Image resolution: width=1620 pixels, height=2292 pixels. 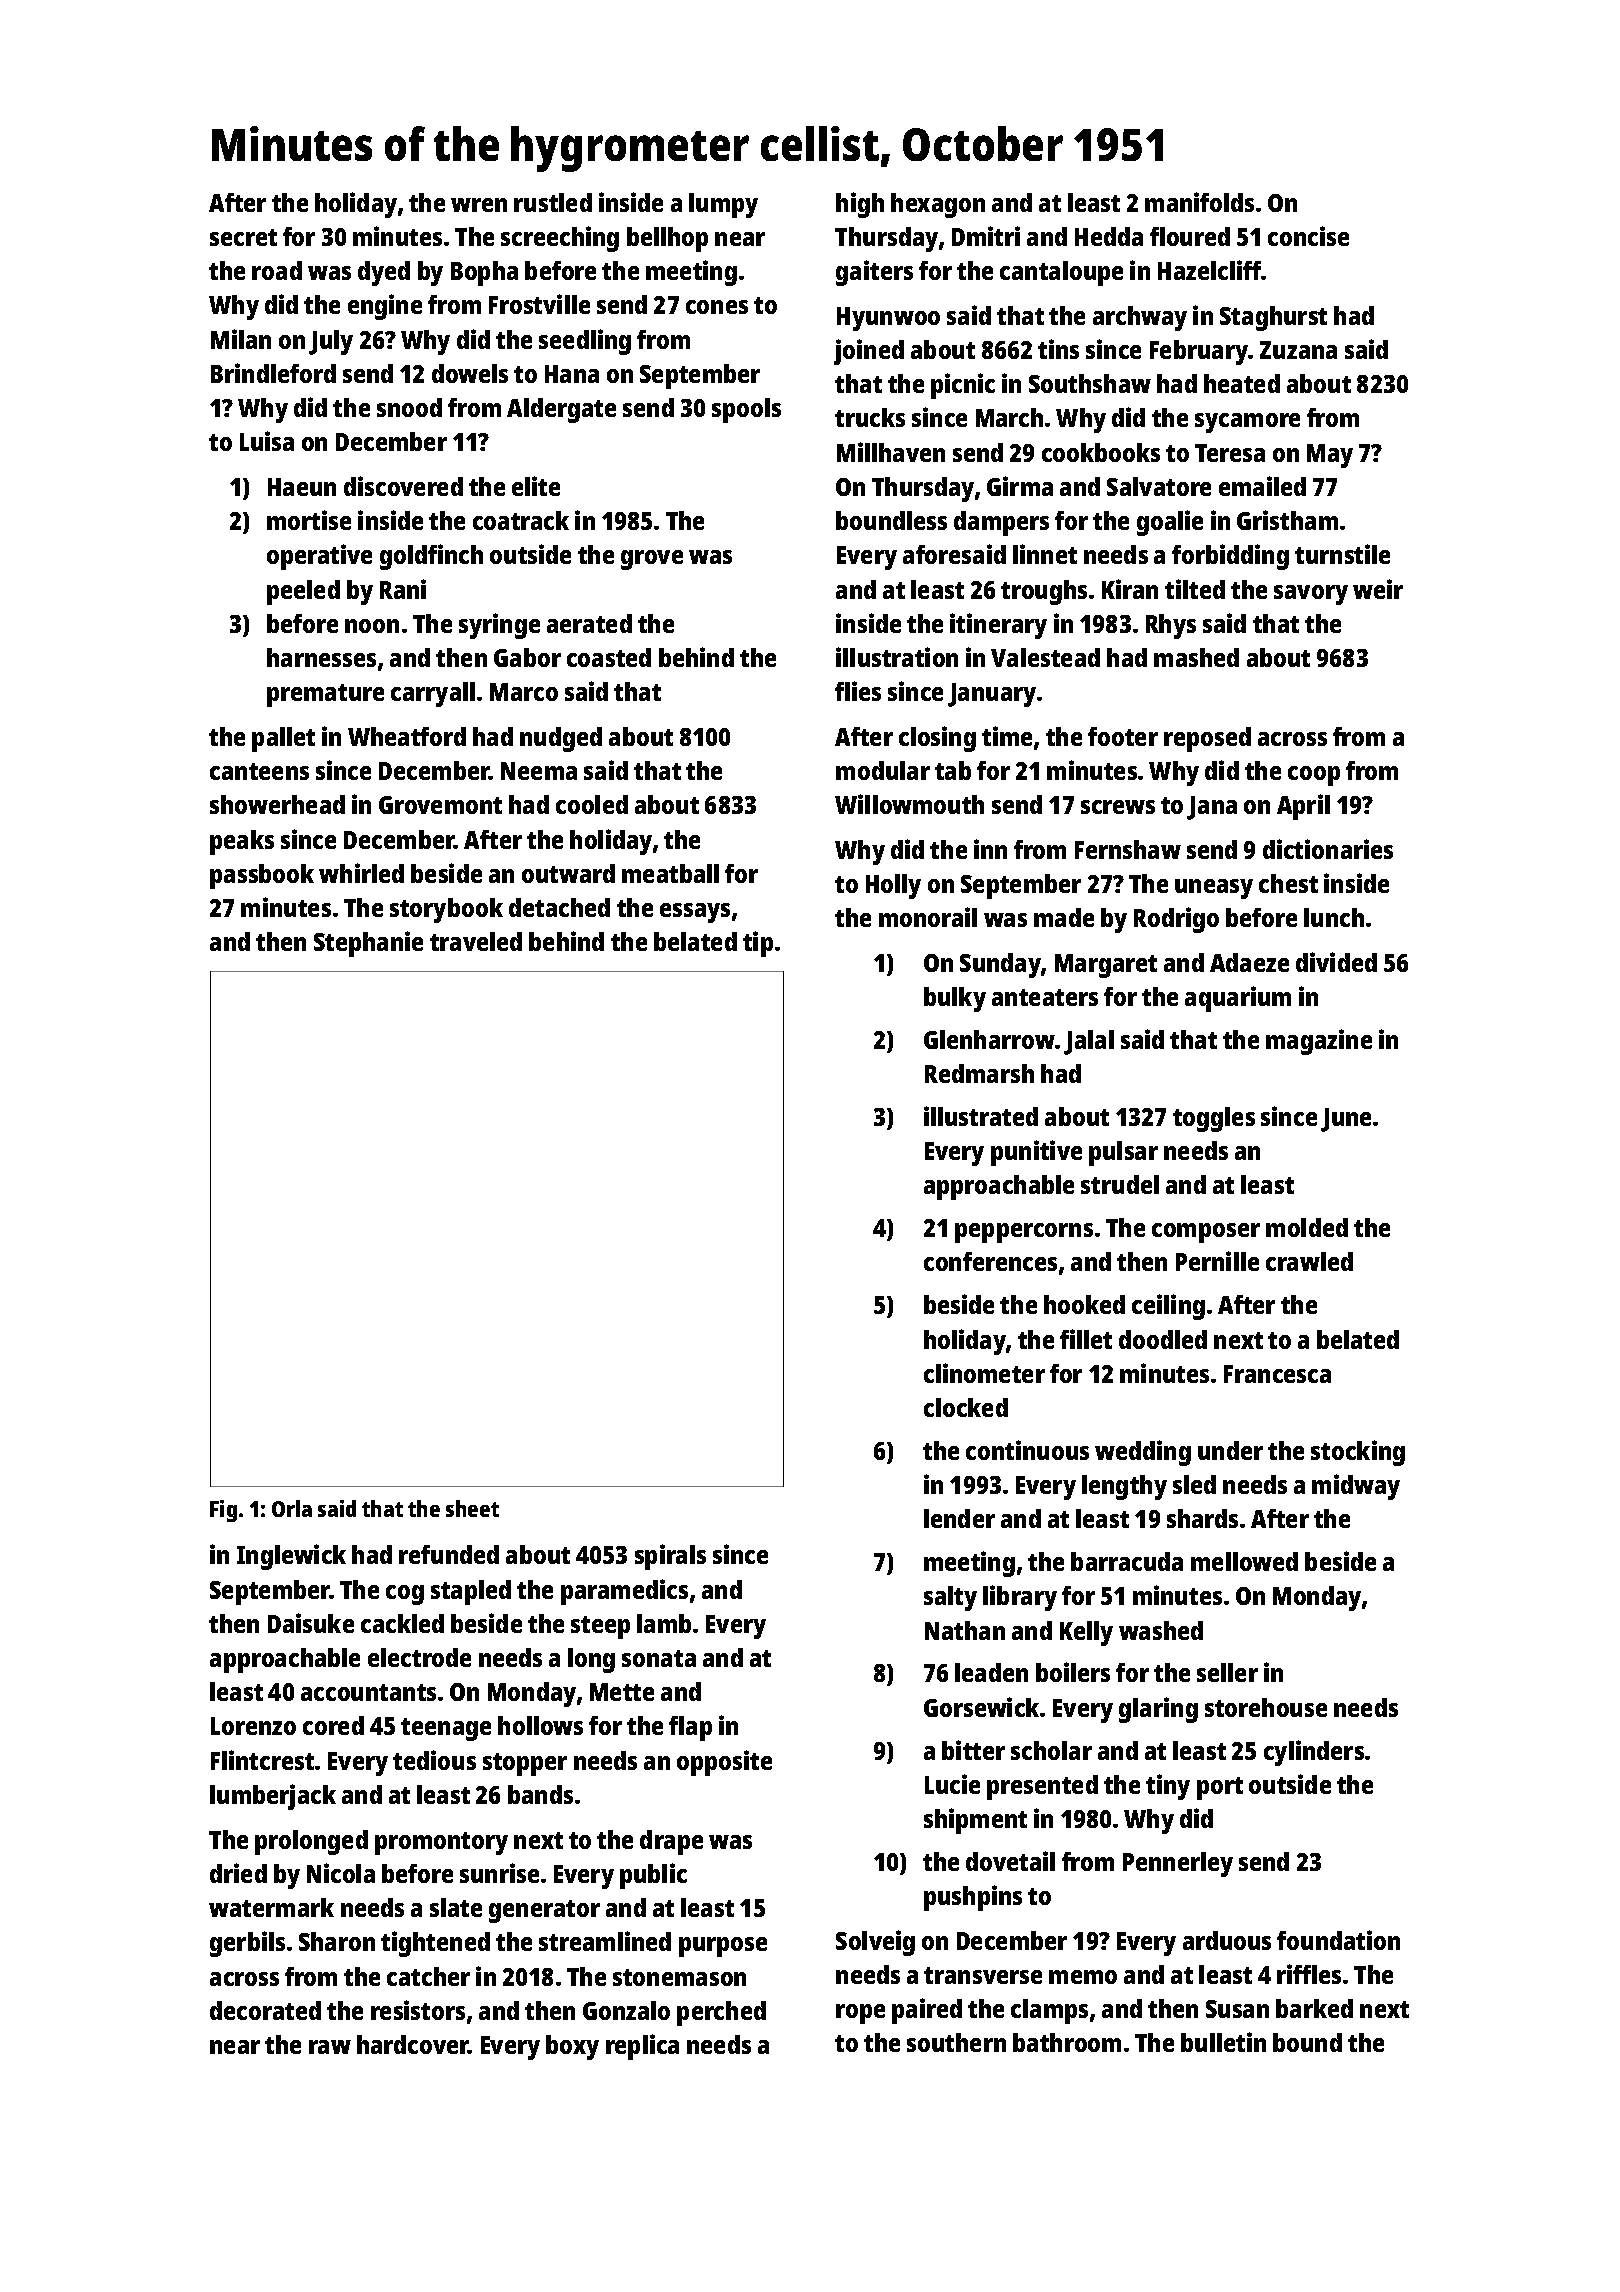 What do you see at coordinates (1314, 1753) in the image?
I see `cylinders` at bounding box center [1314, 1753].
